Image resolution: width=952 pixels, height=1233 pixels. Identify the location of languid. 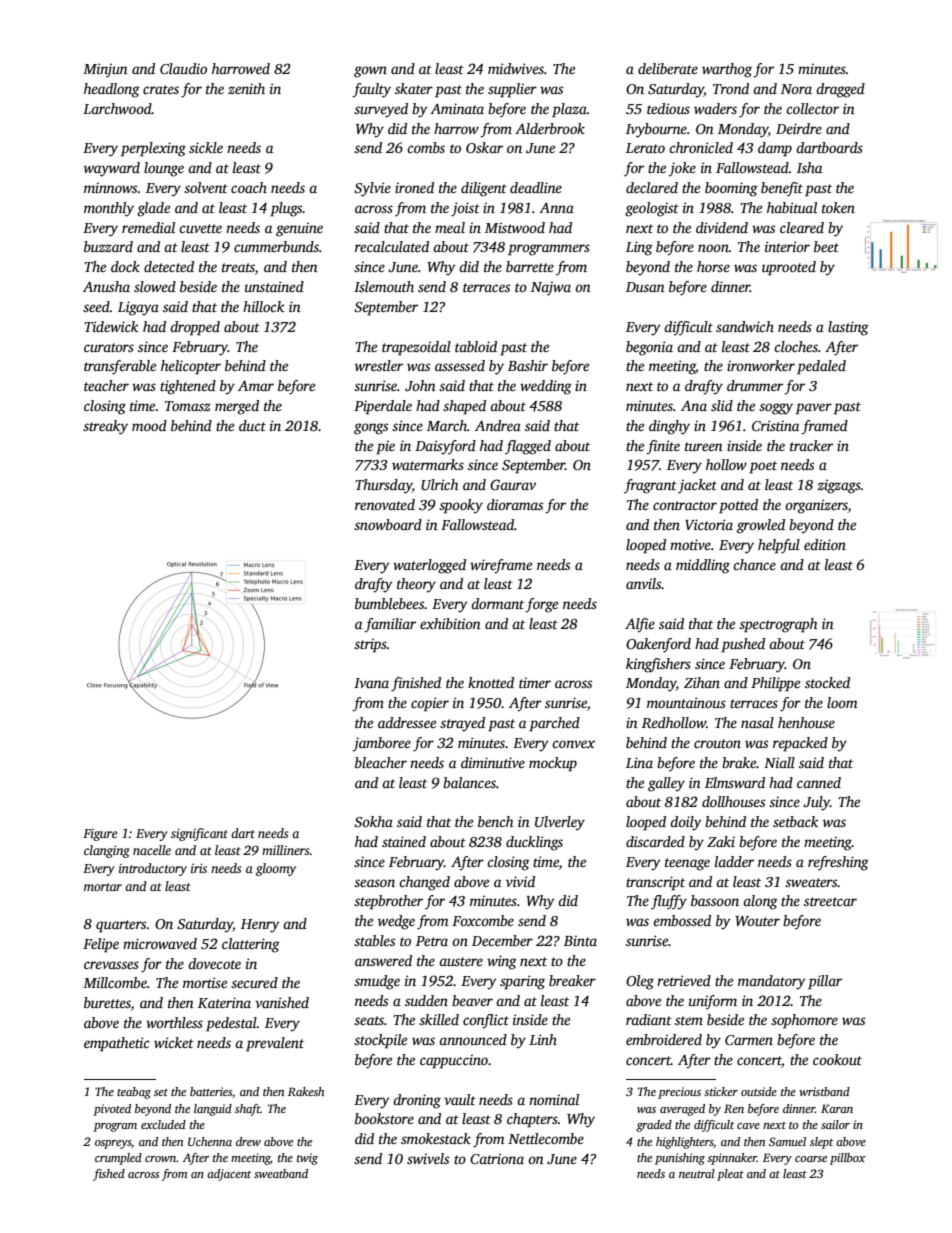
(213, 1110).
